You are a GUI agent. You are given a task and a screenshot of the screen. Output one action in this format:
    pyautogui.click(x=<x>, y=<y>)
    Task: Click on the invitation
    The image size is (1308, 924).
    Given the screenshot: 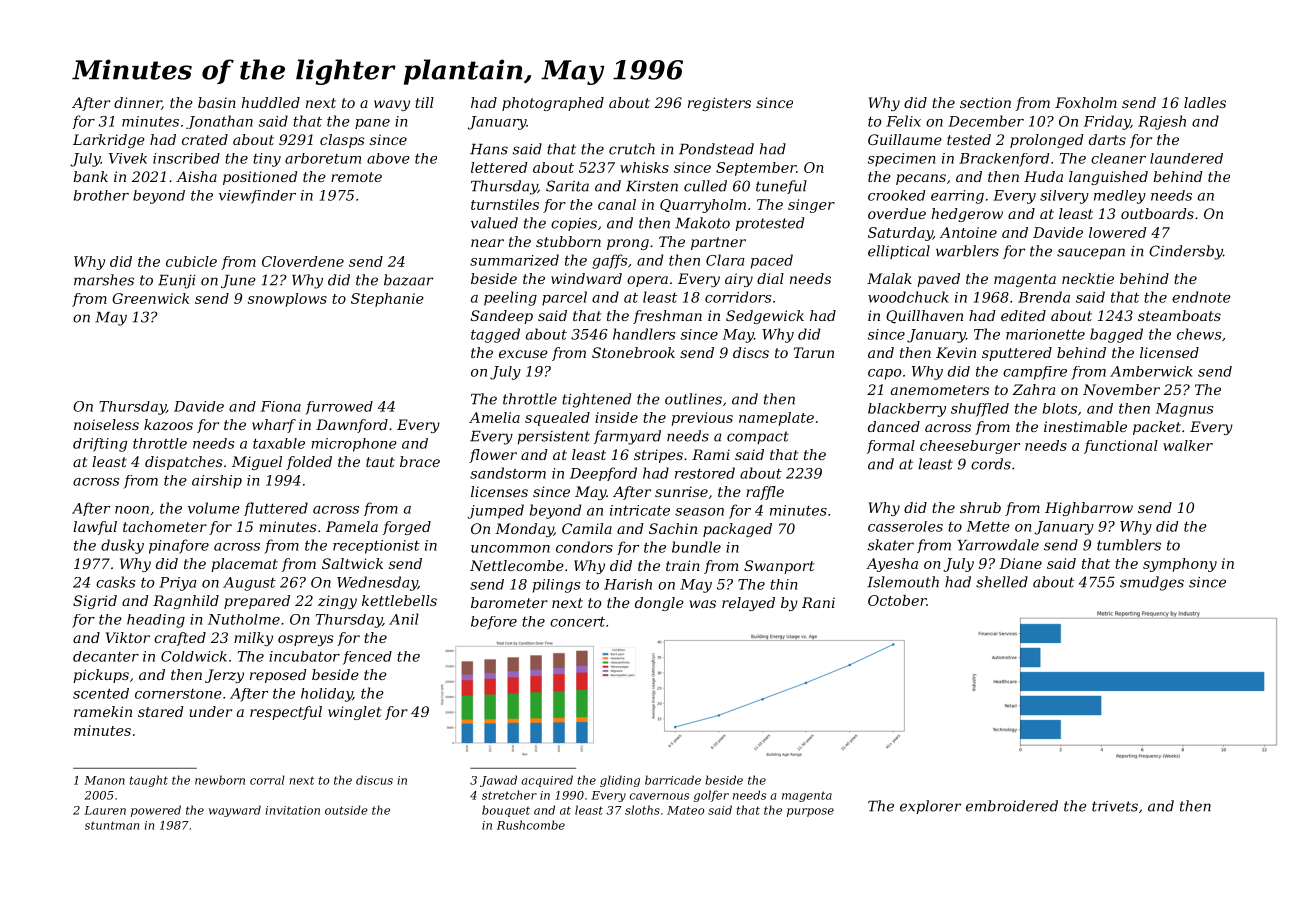 What is the action you would take?
    pyautogui.click(x=293, y=810)
